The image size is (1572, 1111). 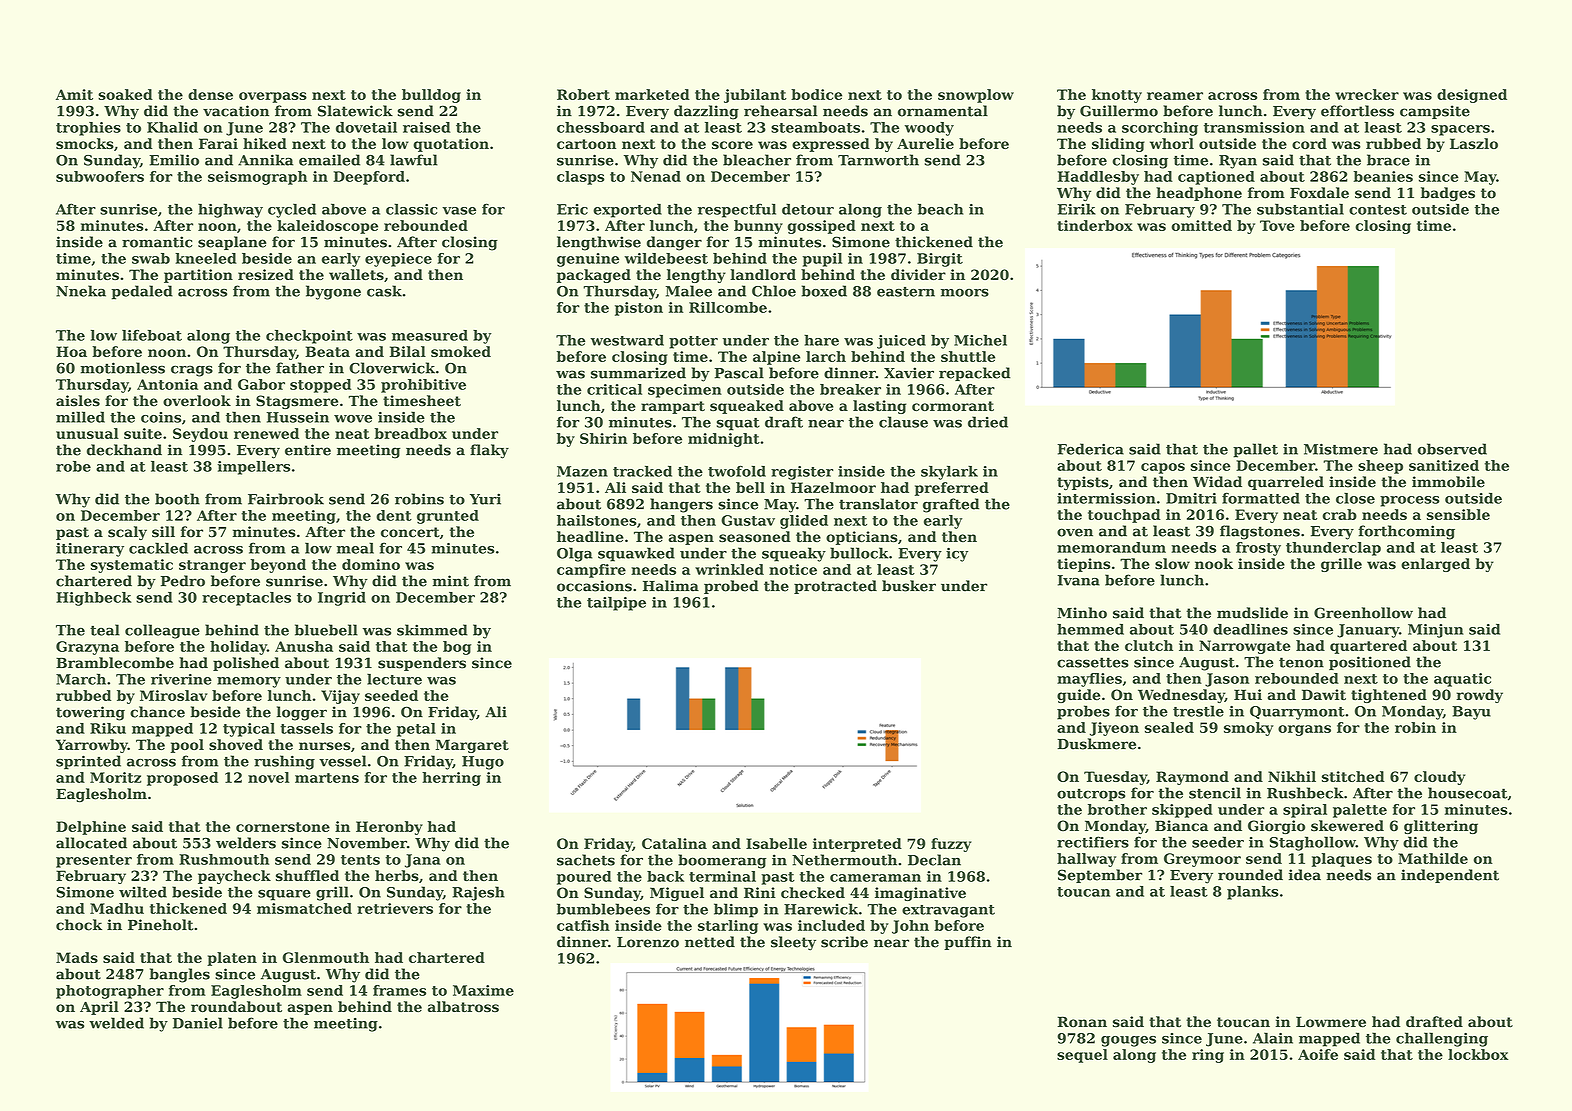 I want to click on poured, so click(x=584, y=878).
